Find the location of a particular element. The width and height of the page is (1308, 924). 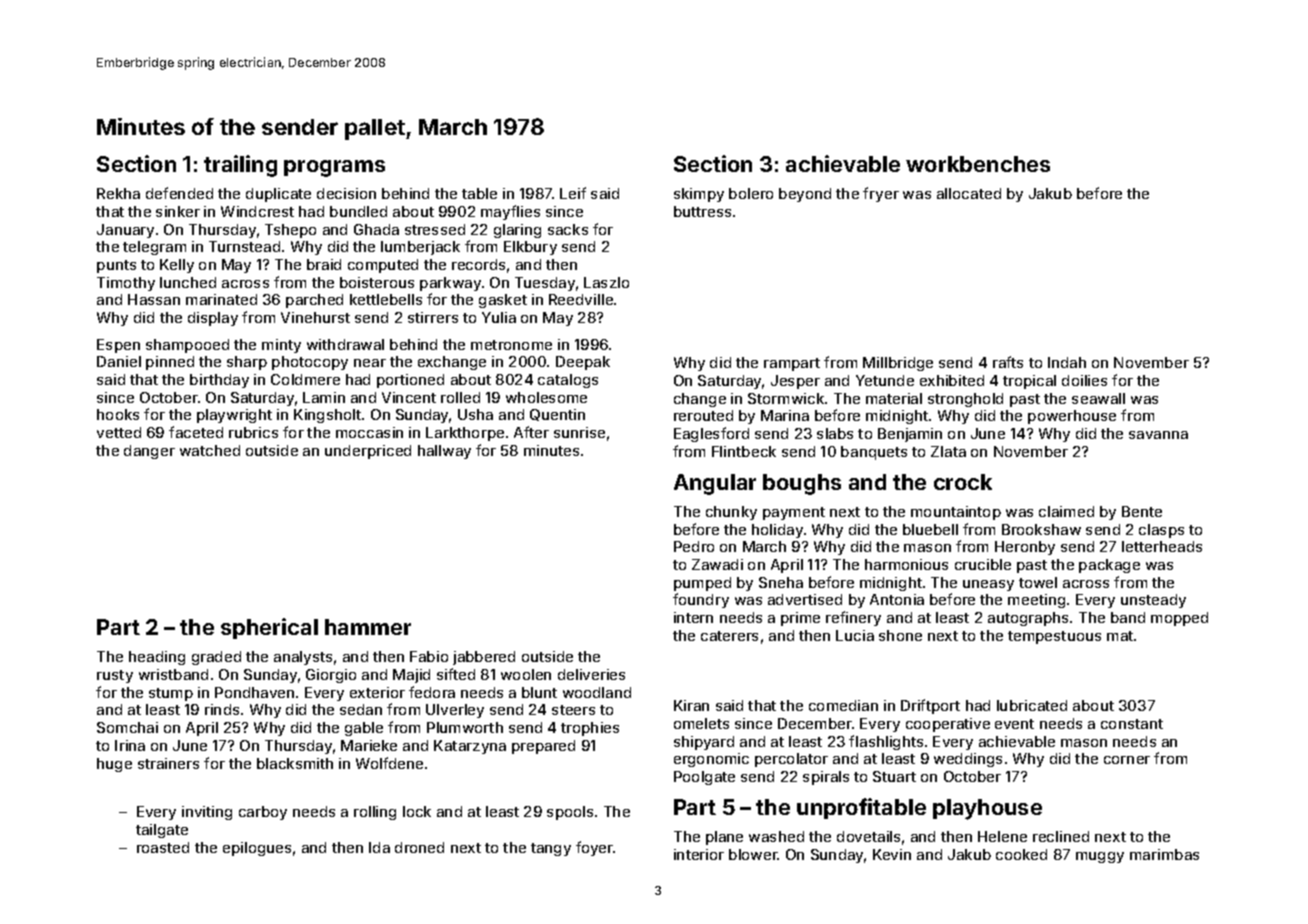

allocated is located at coordinates (969, 193).
